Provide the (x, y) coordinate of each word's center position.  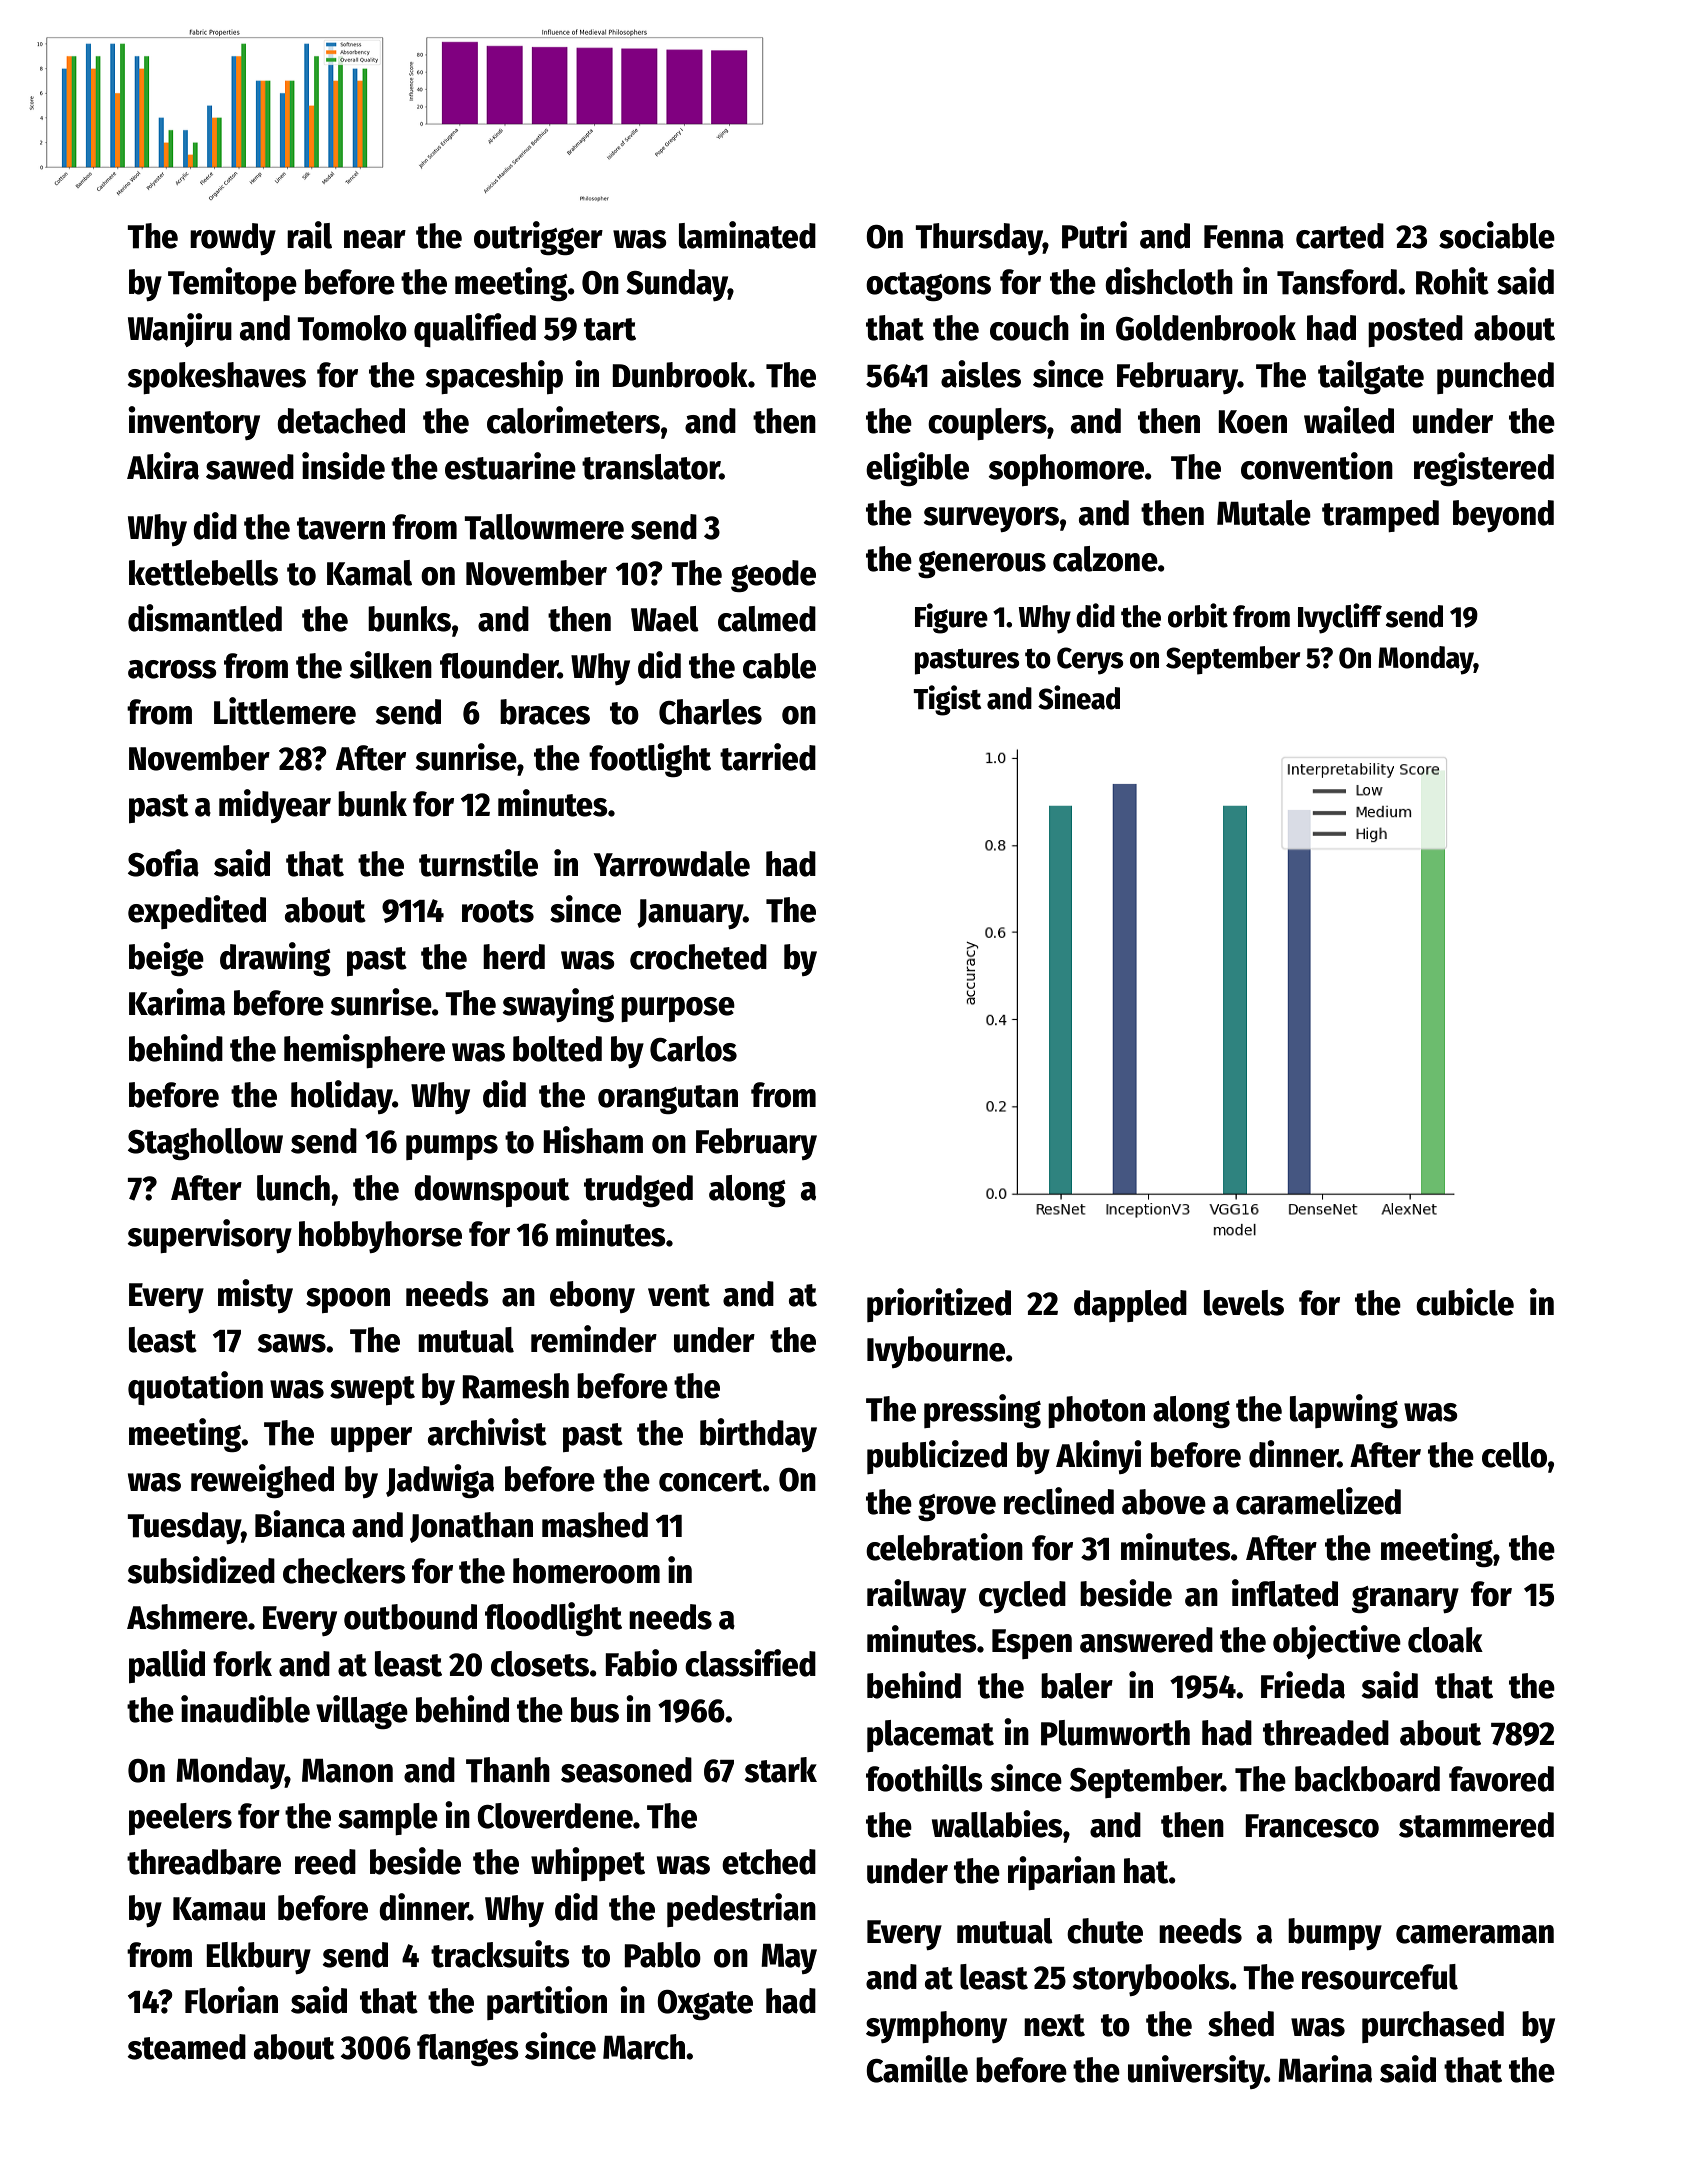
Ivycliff (1340, 618)
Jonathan (471, 1527)
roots (498, 911)
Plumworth (1115, 1733)
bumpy (1335, 1934)
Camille (917, 2069)
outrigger (538, 238)
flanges (468, 2050)
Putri (1094, 235)
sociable (1497, 235)
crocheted (698, 957)
